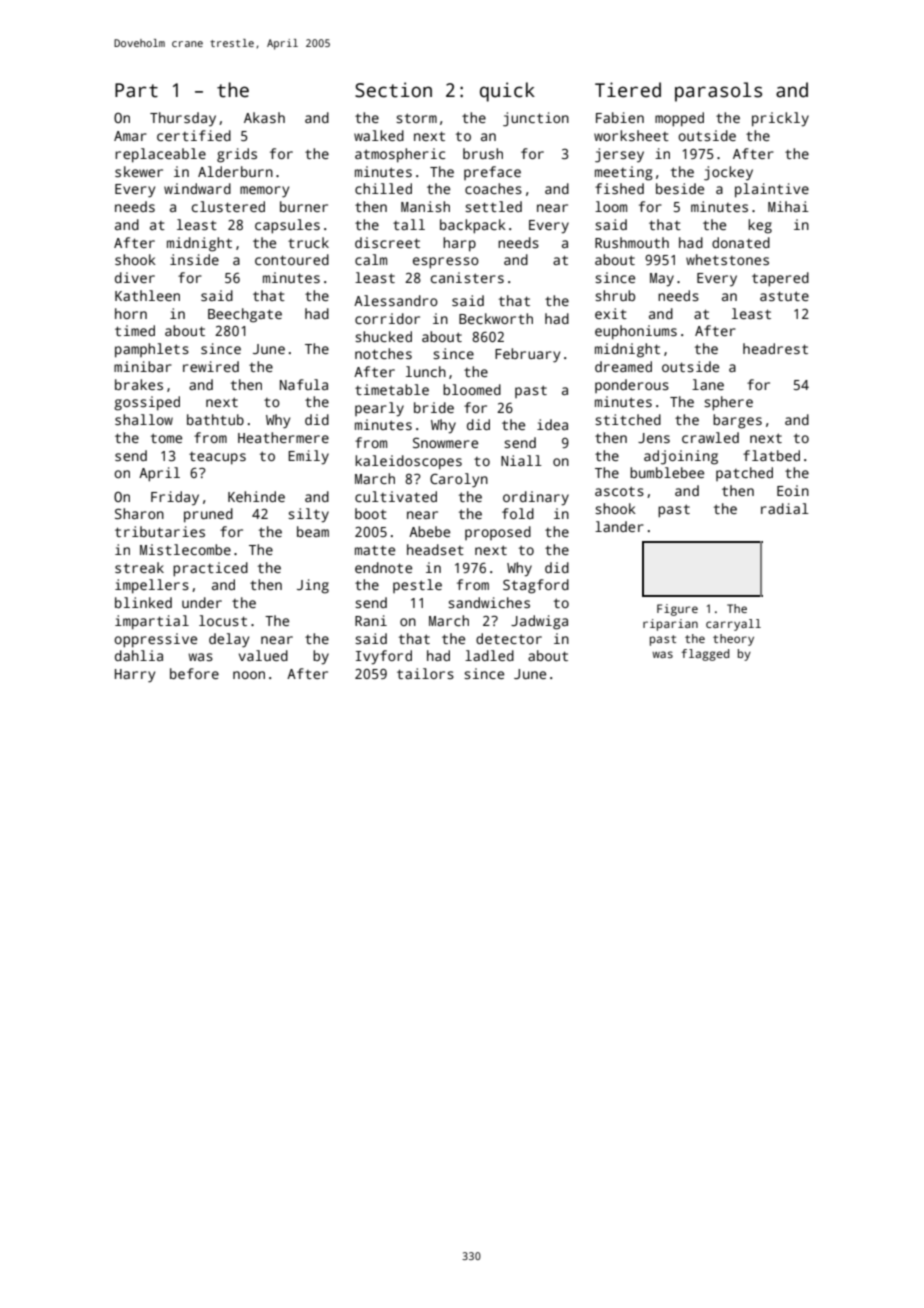 The image size is (924, 1308). What do you see at coordinates (780, 279) in the document?
I see `tapered` at bounding box center [780, 279].
